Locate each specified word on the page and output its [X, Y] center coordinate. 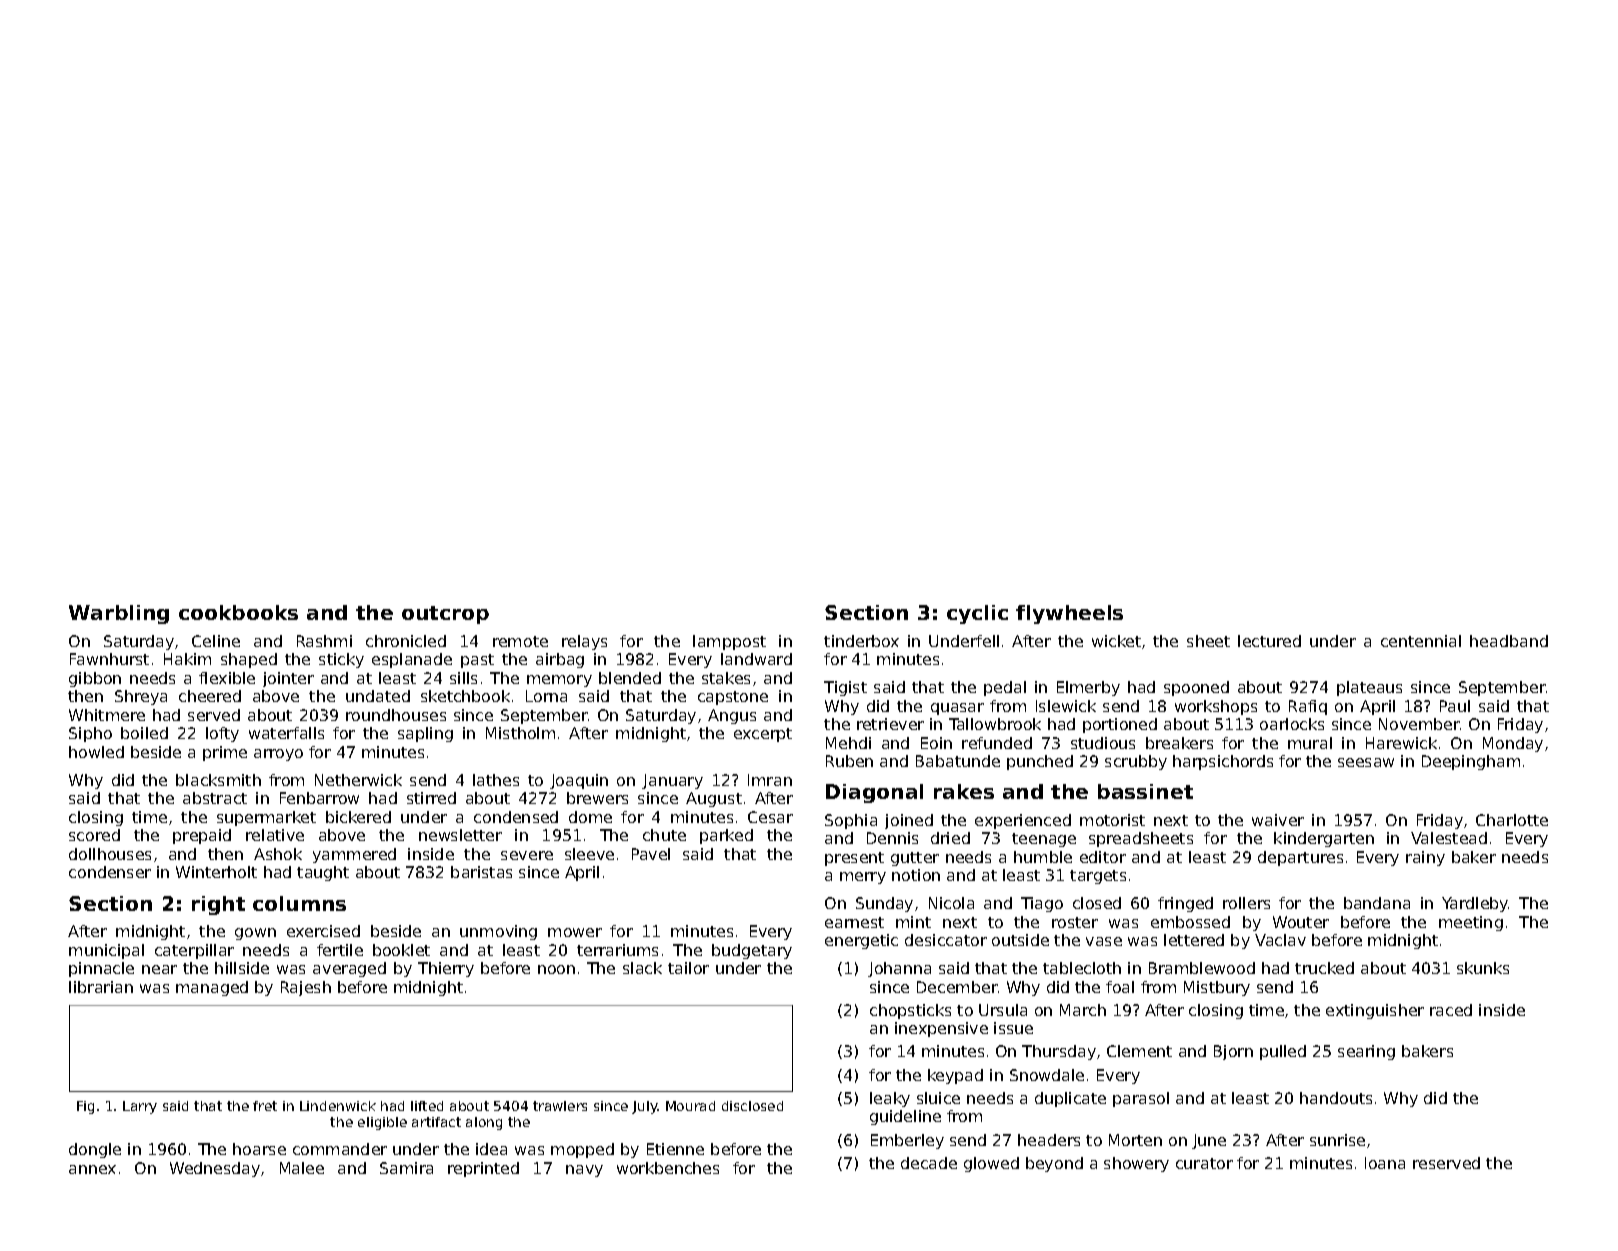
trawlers [560, 1106]
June [1209, 1141]
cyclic [977, 614]
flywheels [1069, 614]
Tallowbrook [995, 724]
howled [96, 752]
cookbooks [238, 612]
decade [929, 1163]
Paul [1455, 706]
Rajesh [306, 988]
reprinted [483, 1169]
